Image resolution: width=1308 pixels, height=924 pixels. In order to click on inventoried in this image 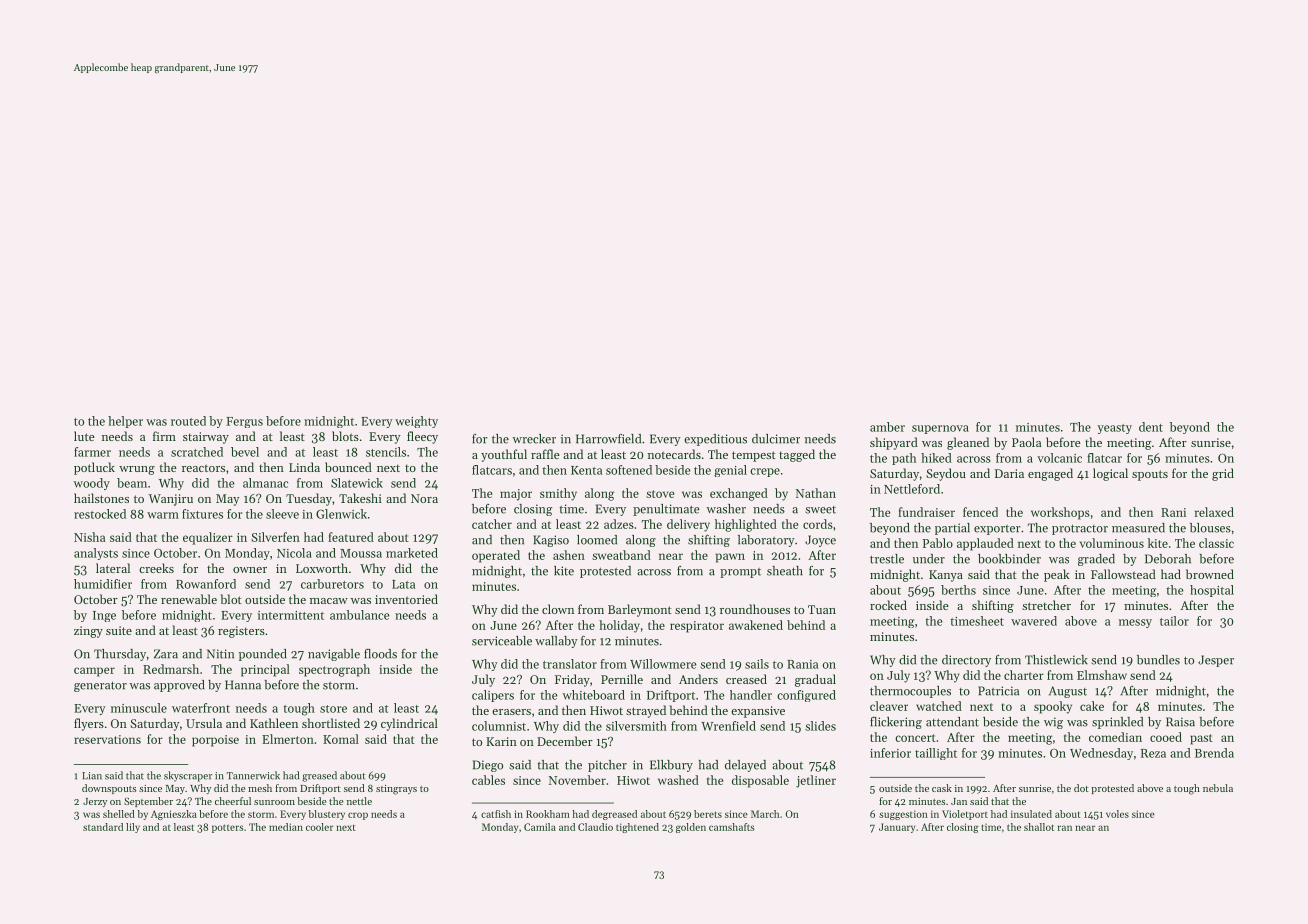, I will do `click(406, 599)`.
